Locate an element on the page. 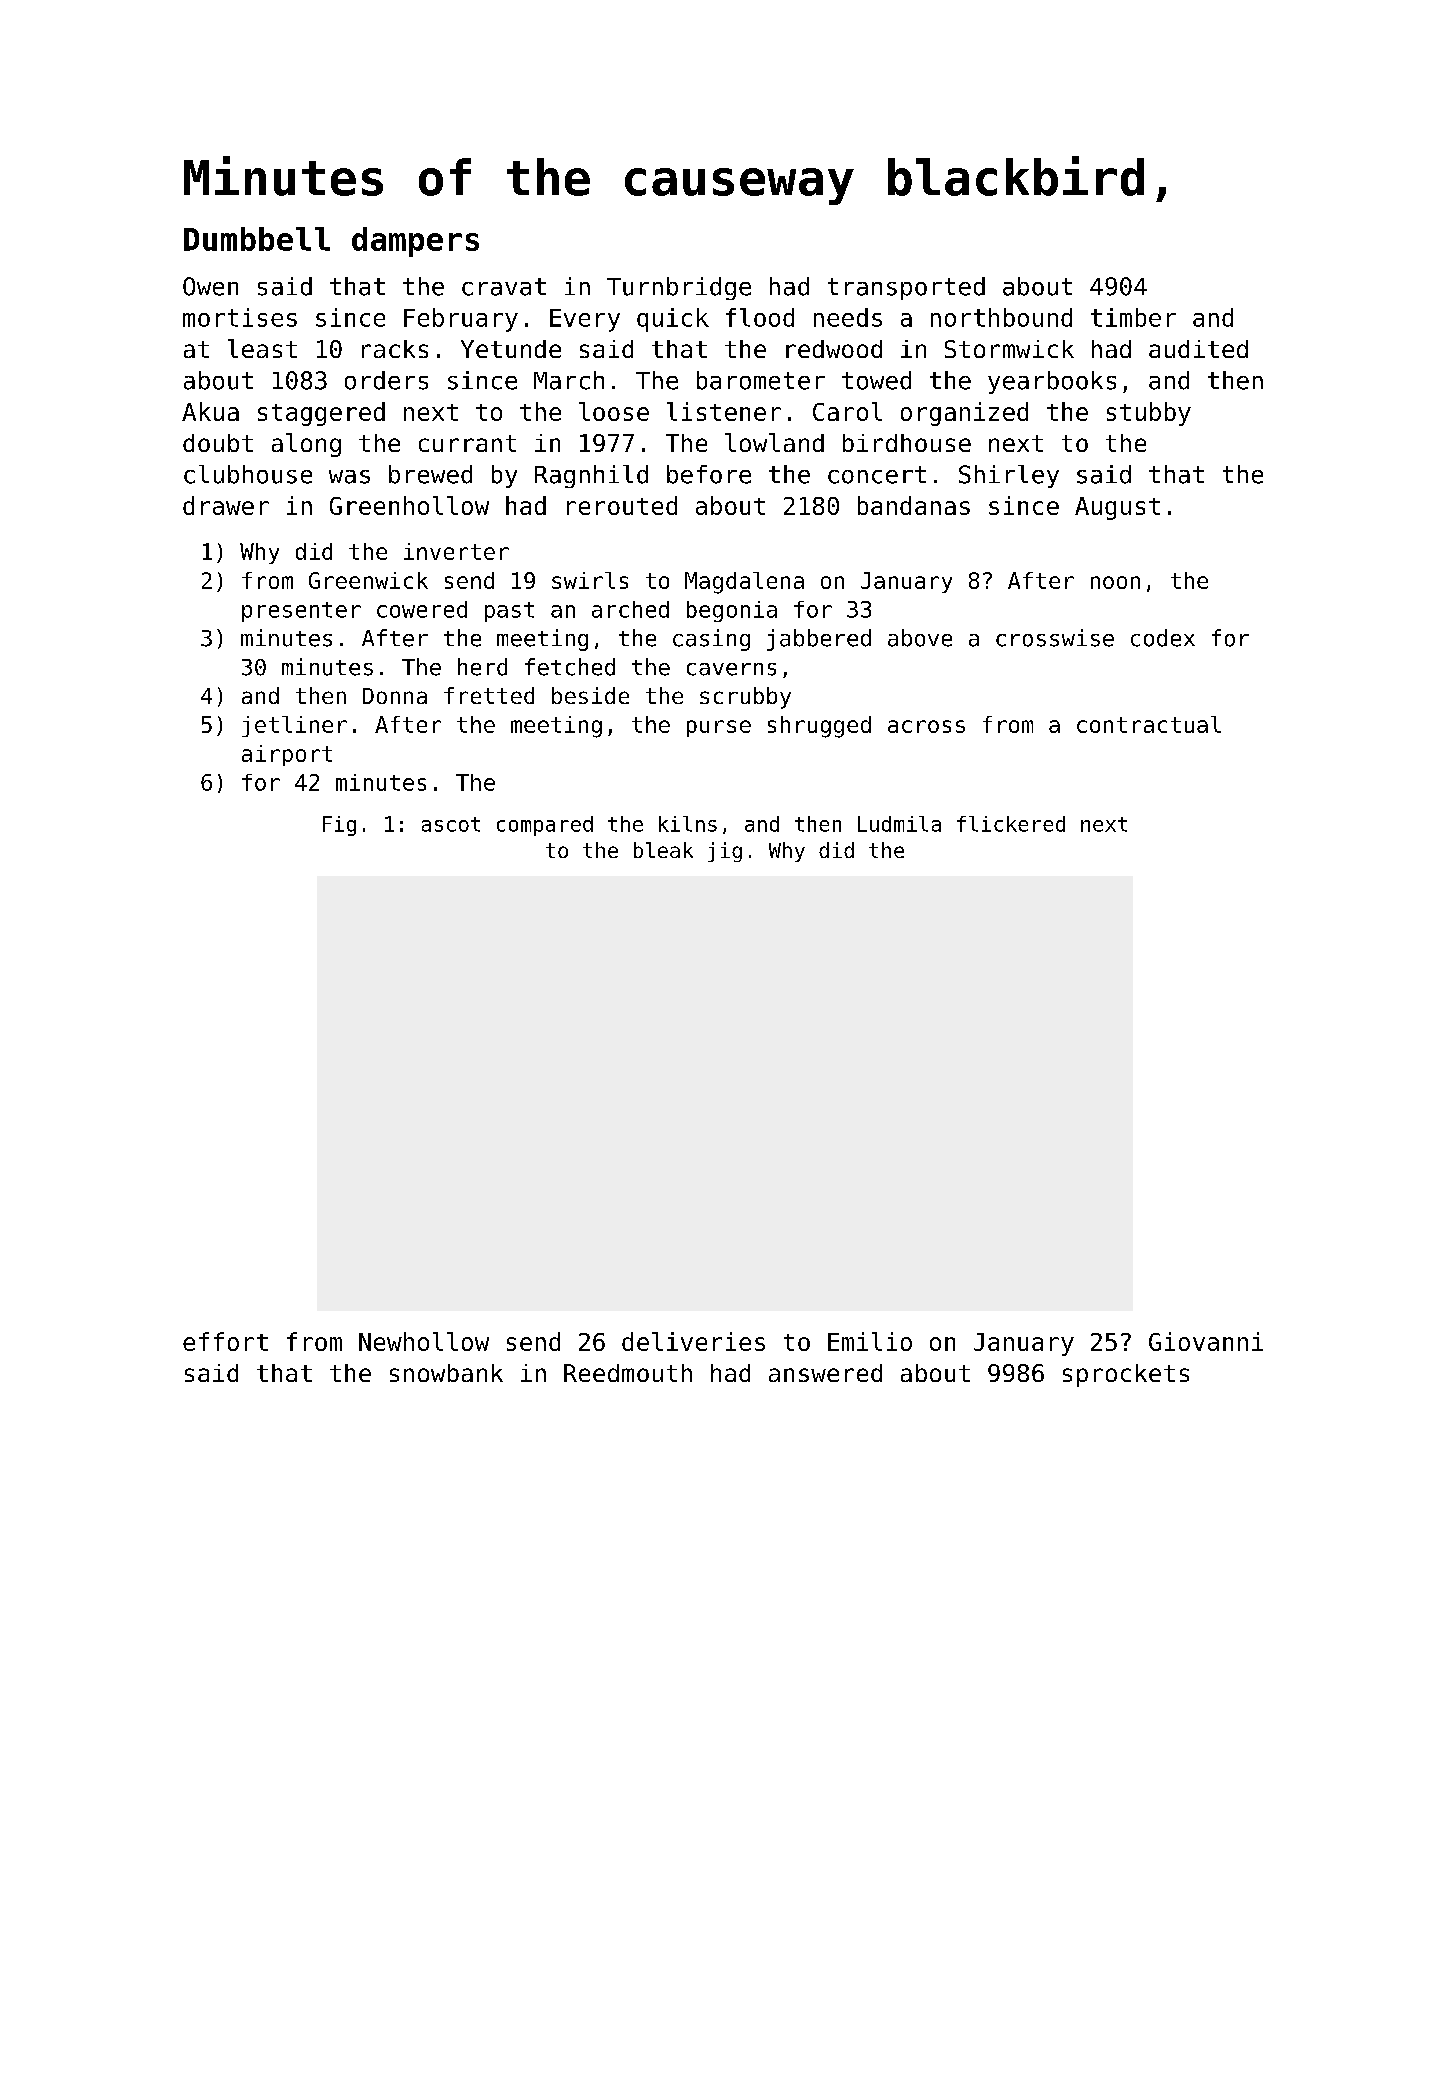 This page has height=2100, width=1450. Reedmouth is located at coordinates (628, 1373).
